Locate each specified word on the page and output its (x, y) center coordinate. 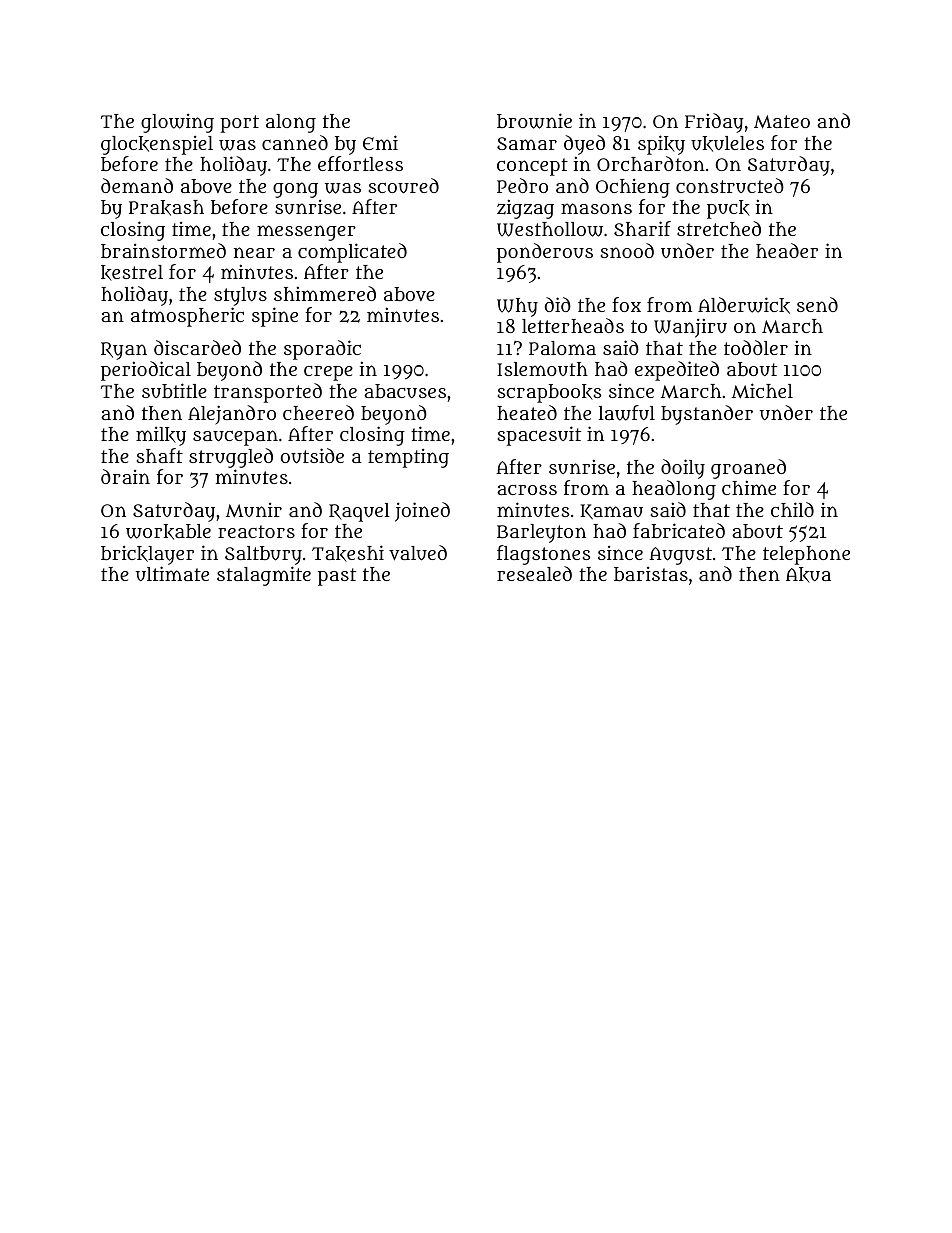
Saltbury (263, 555)
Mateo (782, 122)
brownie (534, 121)
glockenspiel (157, 145)
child (792, 509)
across (527, 490)
